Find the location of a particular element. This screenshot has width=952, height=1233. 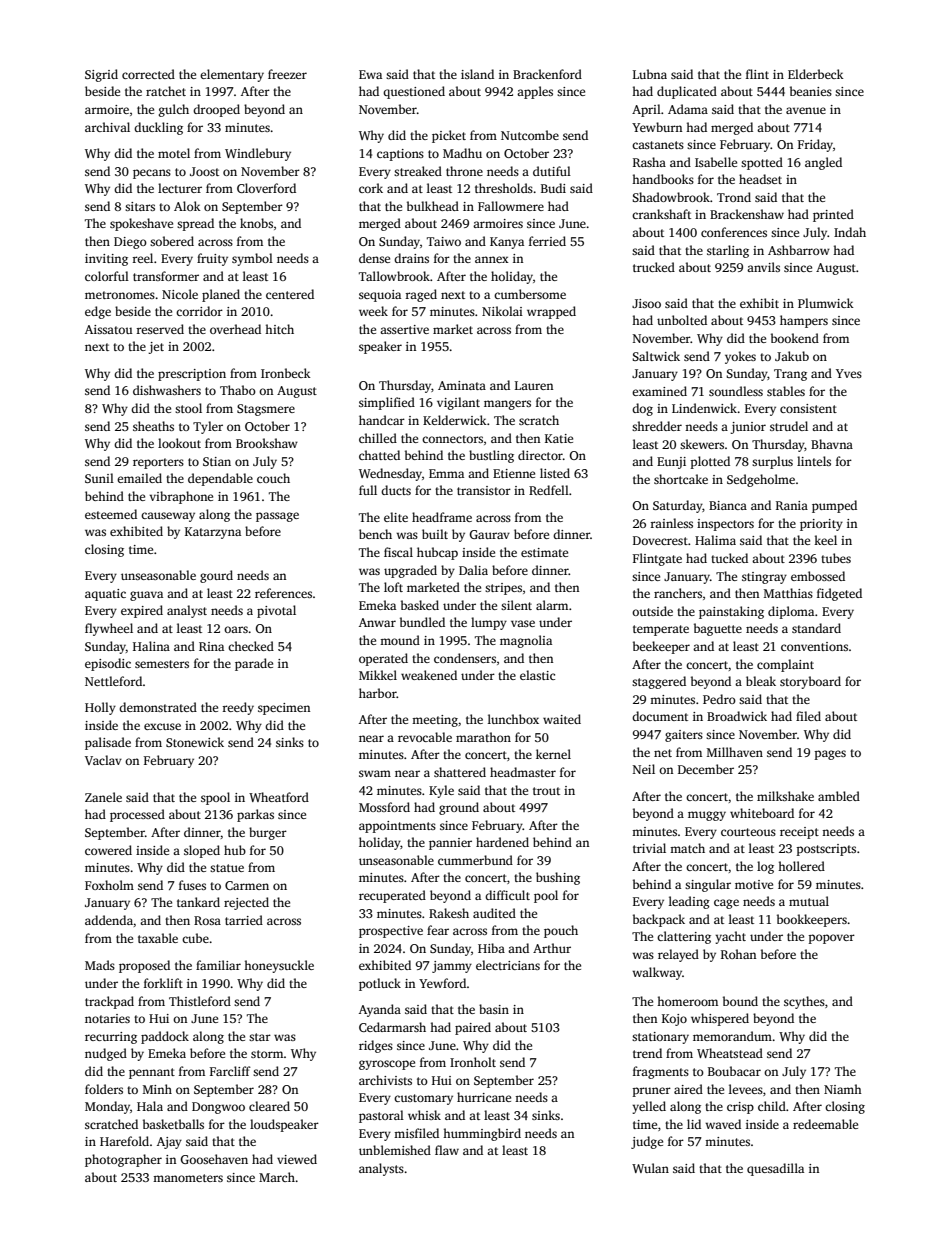

relayed is located at coordinates (678, 955).
